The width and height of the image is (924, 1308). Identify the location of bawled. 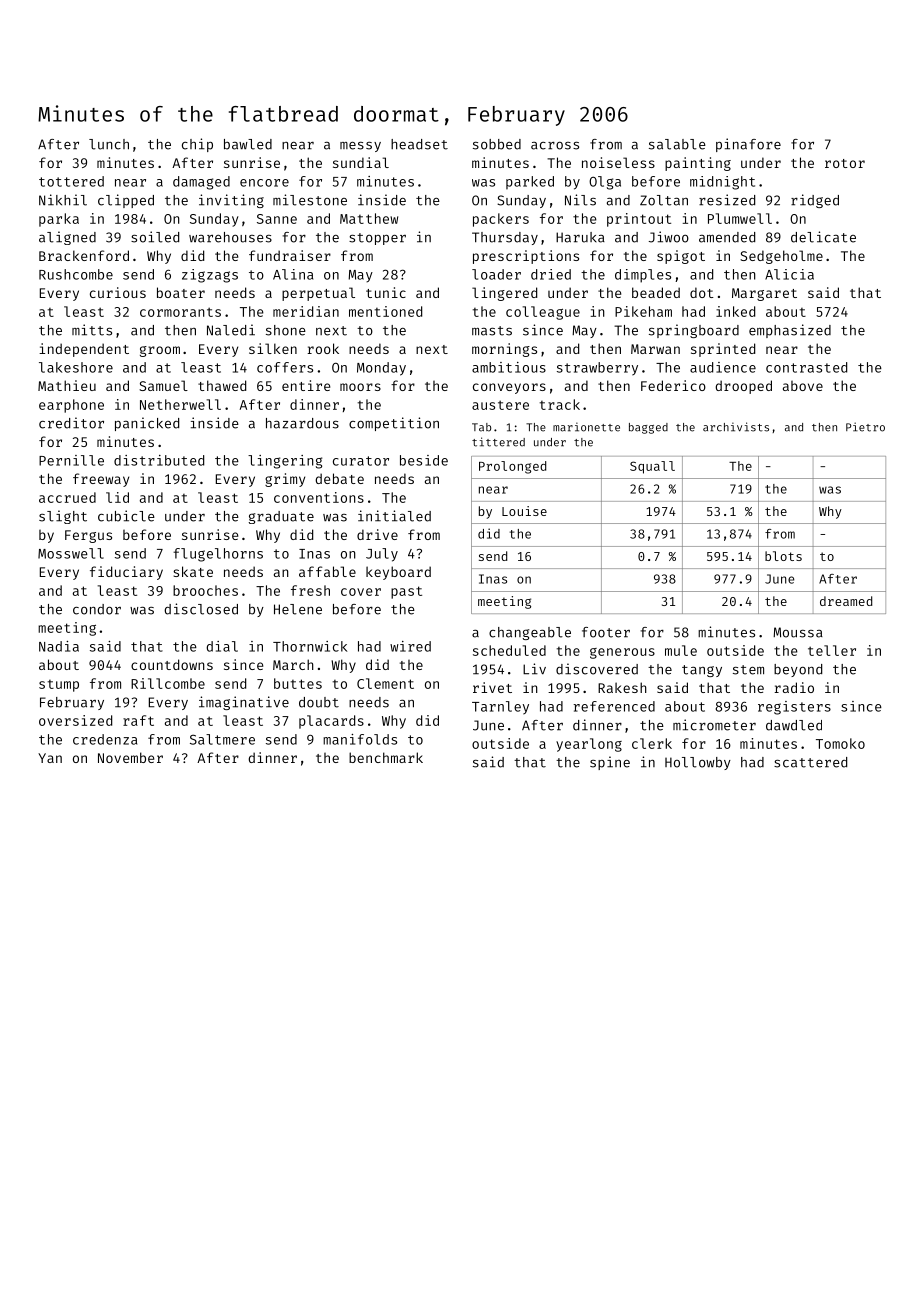
(248, 144).
